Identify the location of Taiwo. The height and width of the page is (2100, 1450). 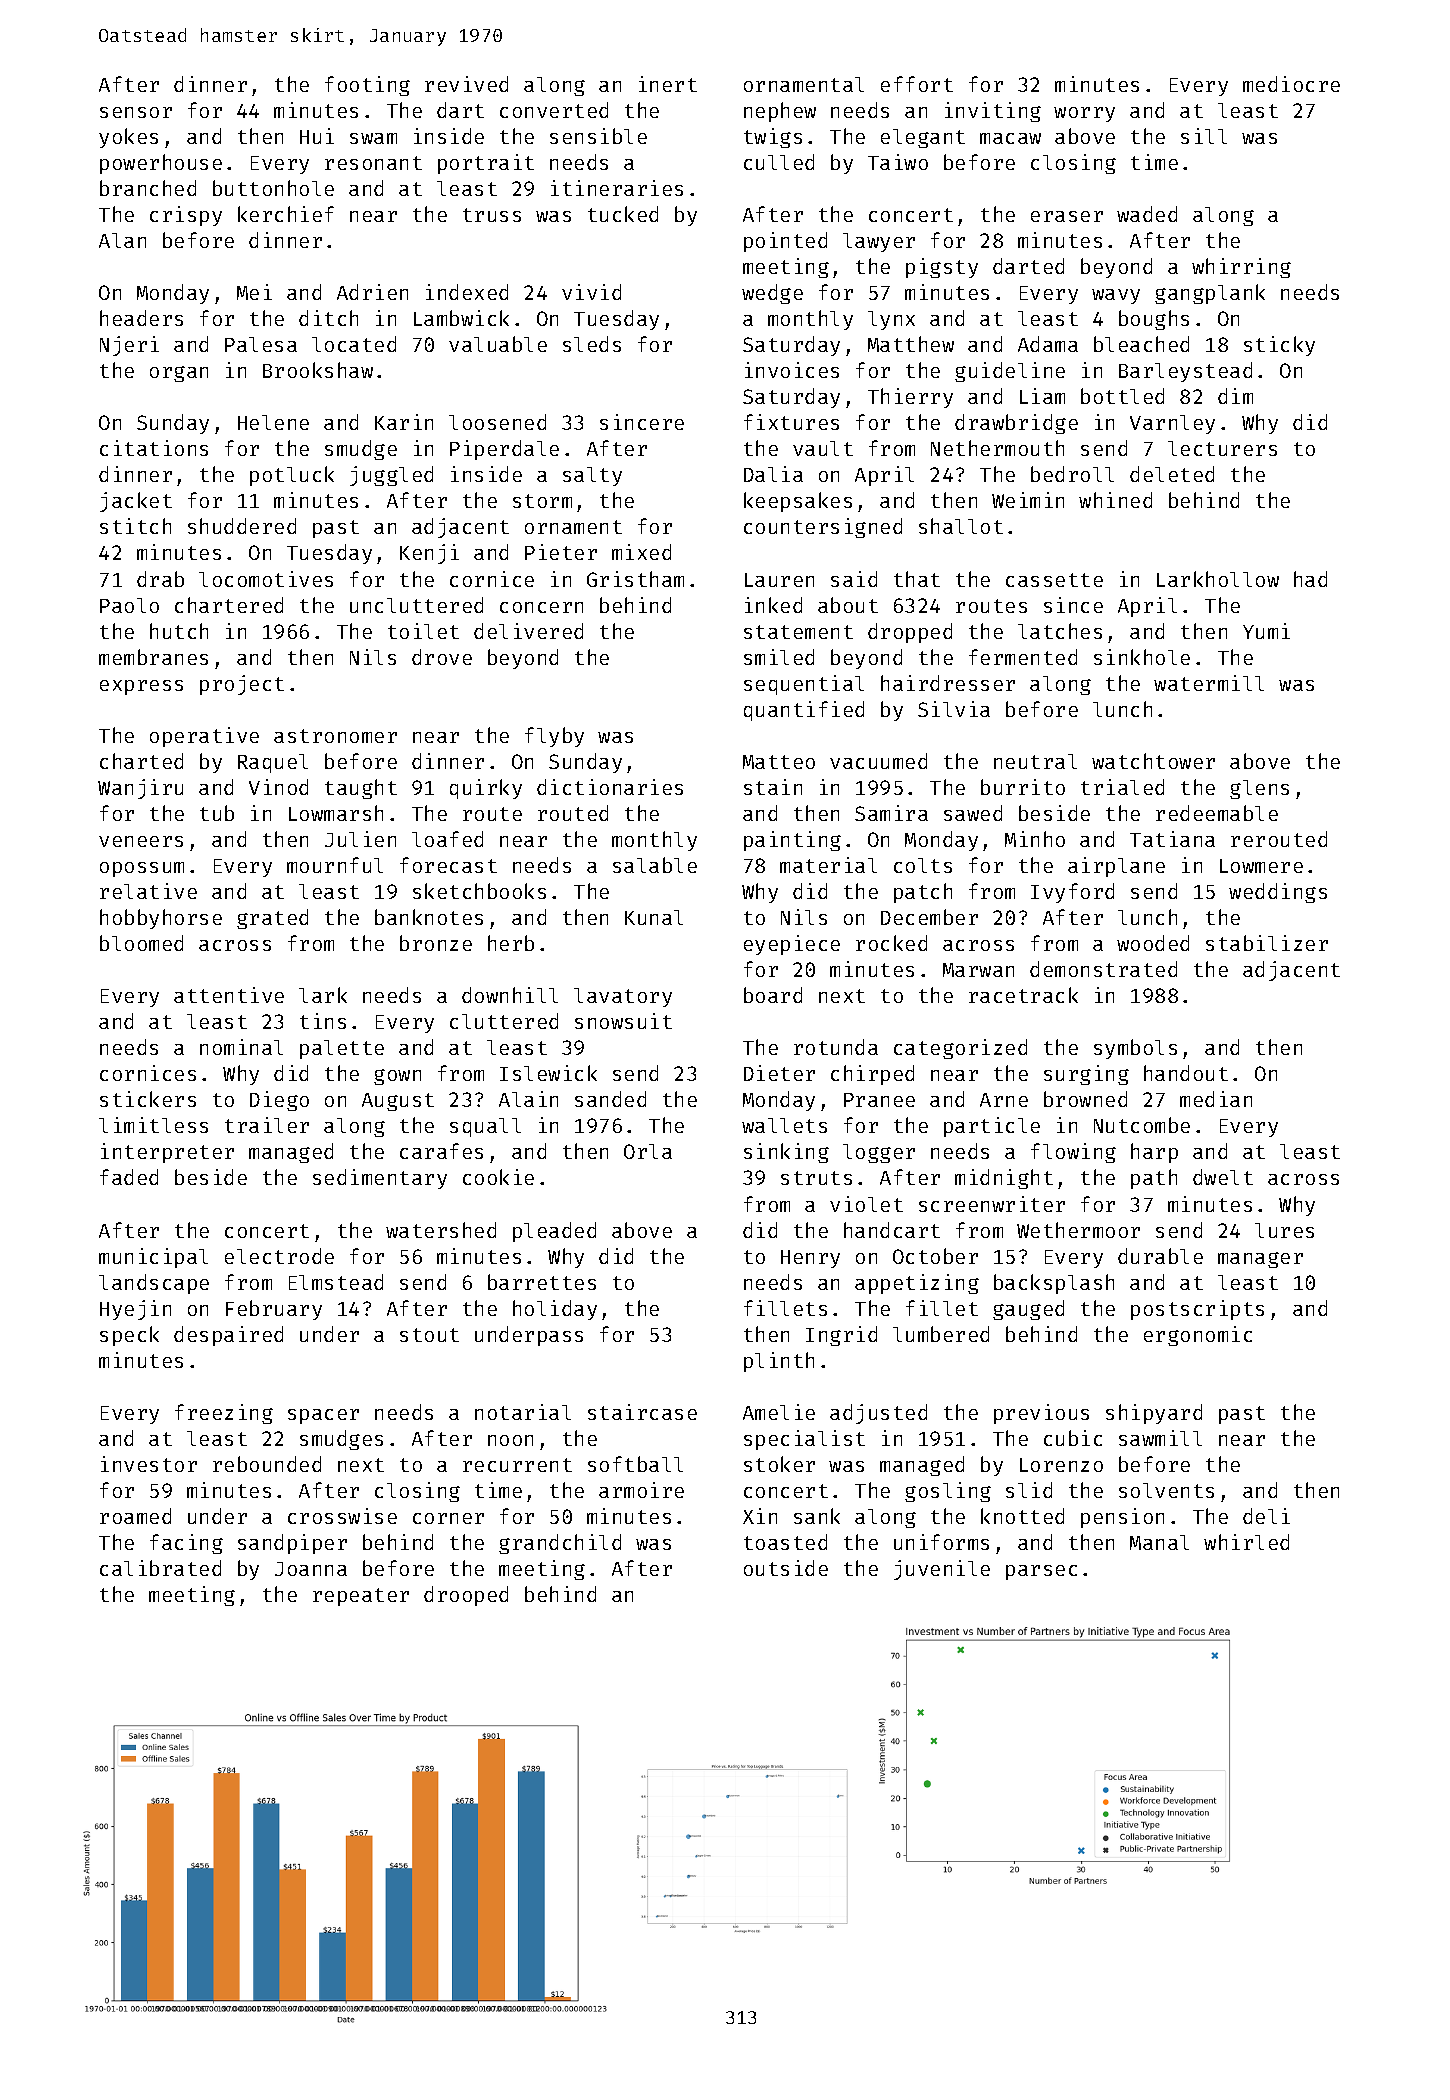
(898, 162).
